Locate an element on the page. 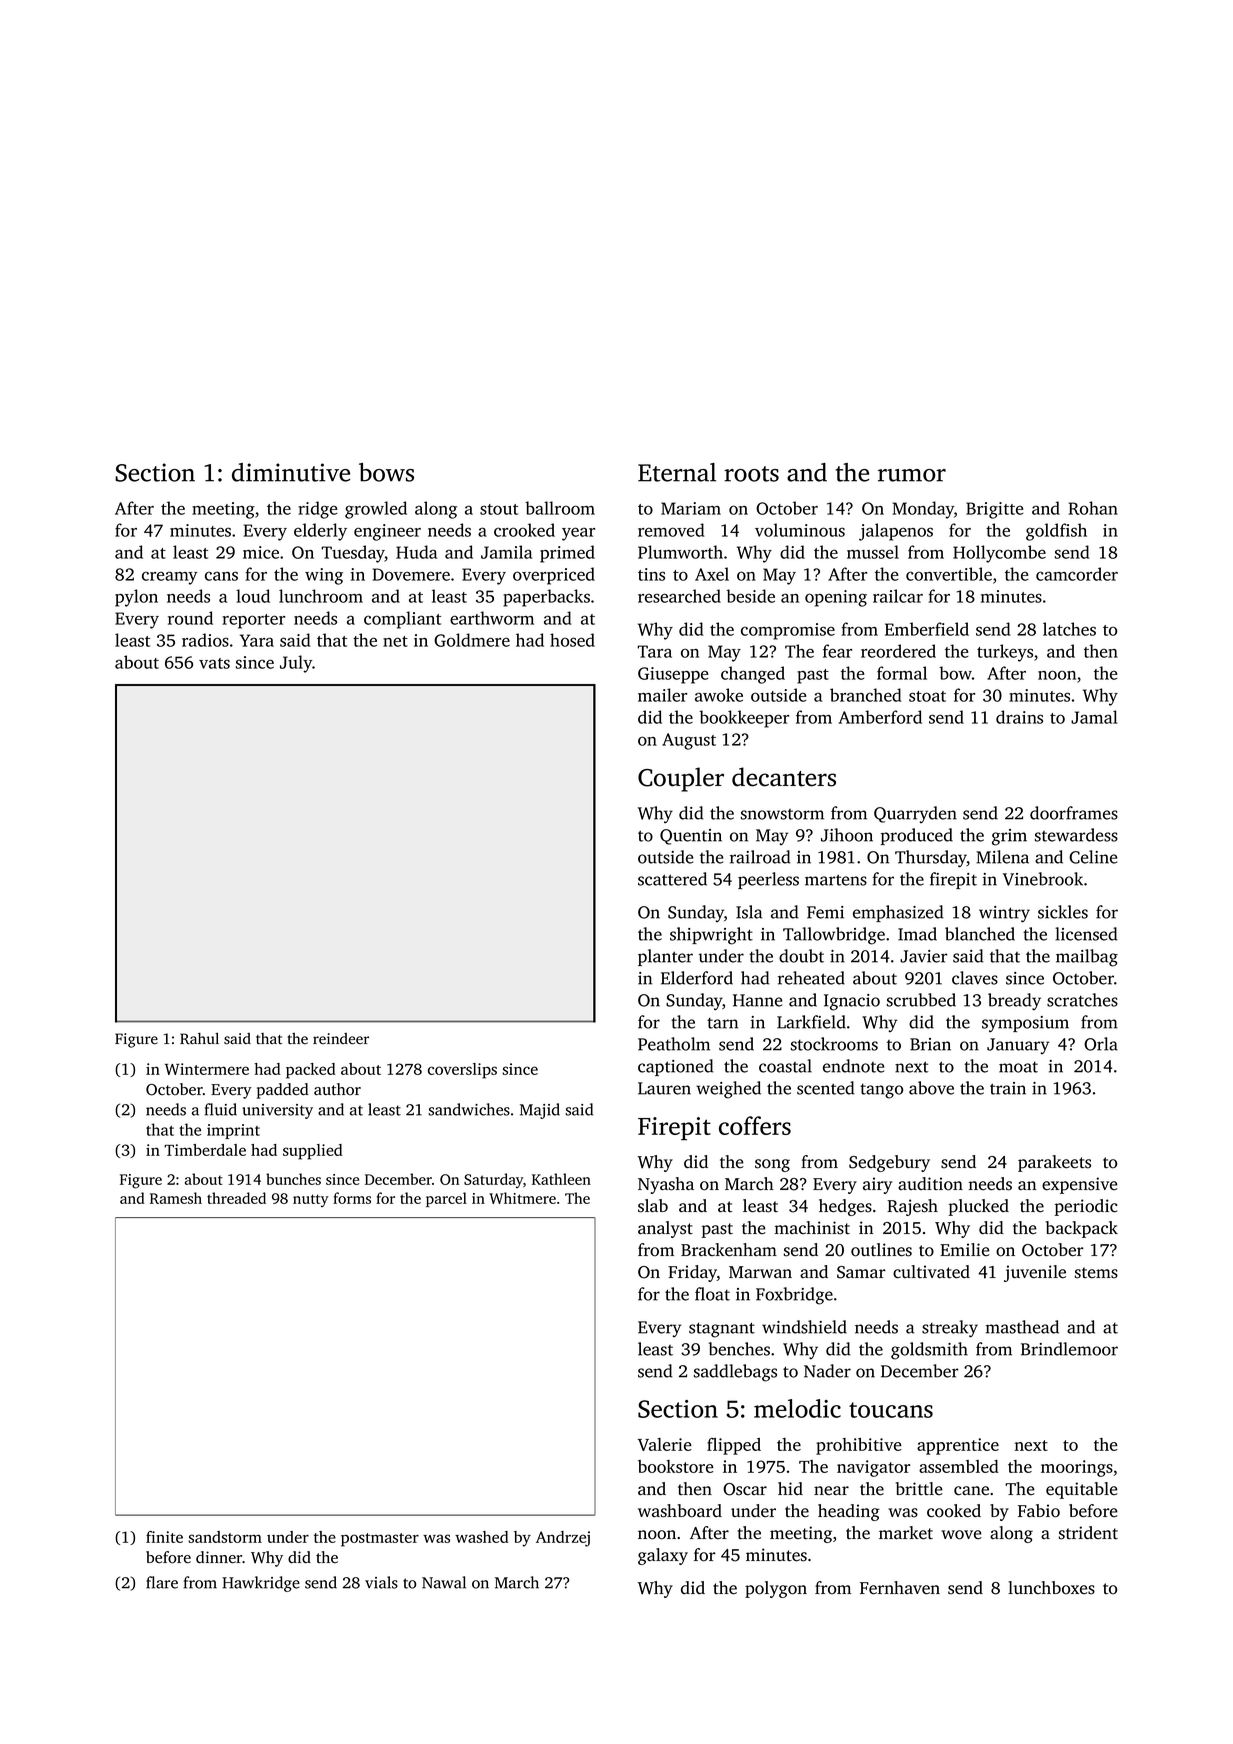 The image size is (1233, 1744). tins is located at coordinates (651, 574).
